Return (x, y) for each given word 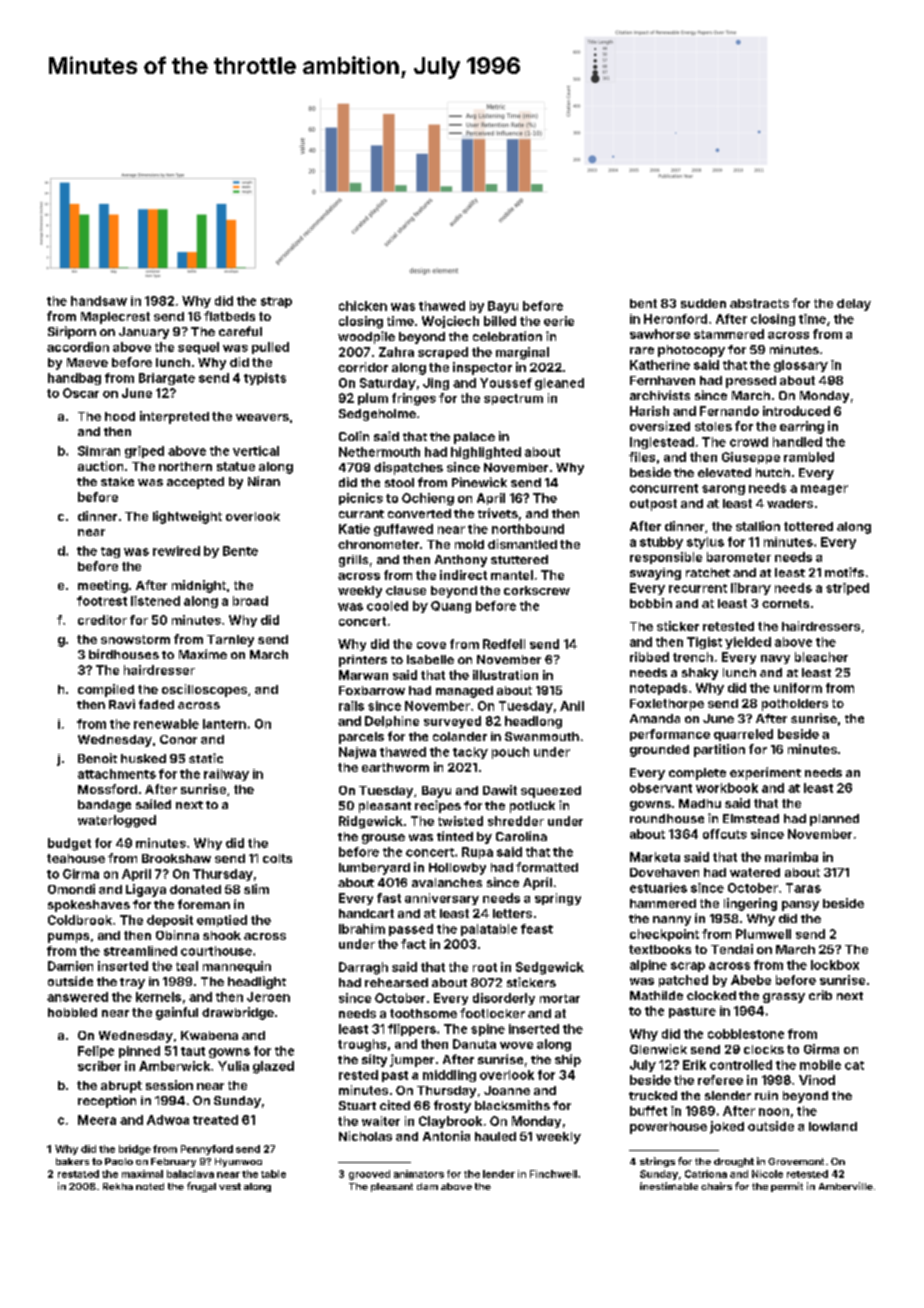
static (206, 758)
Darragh (363, 968)
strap (276, 302)
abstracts (759, 303)
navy (775, 659)
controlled (741, 1065)
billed (500, 321)
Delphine (392, 722)
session (169, 1085)
